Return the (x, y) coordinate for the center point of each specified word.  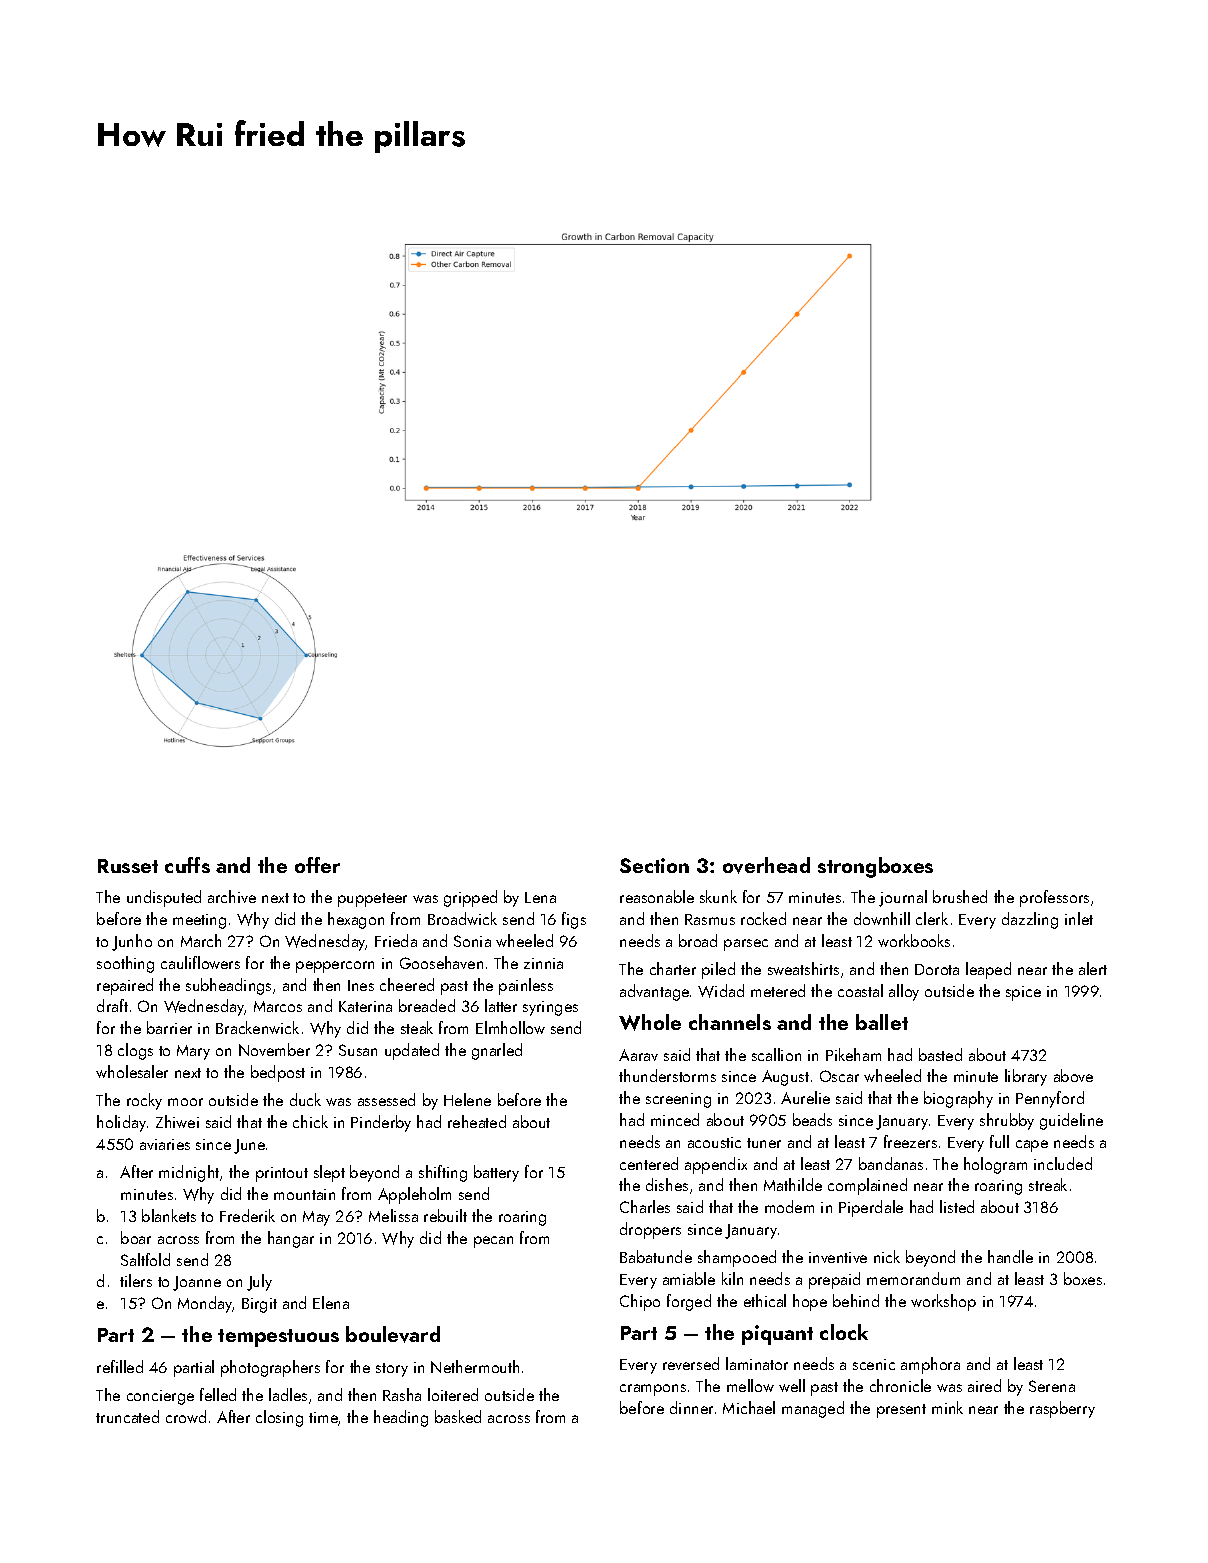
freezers (910, 1141)
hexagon (356, 920)
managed (813, 1409)
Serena (1052, 1386)
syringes (550, 1008)
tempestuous (278, 1338)
